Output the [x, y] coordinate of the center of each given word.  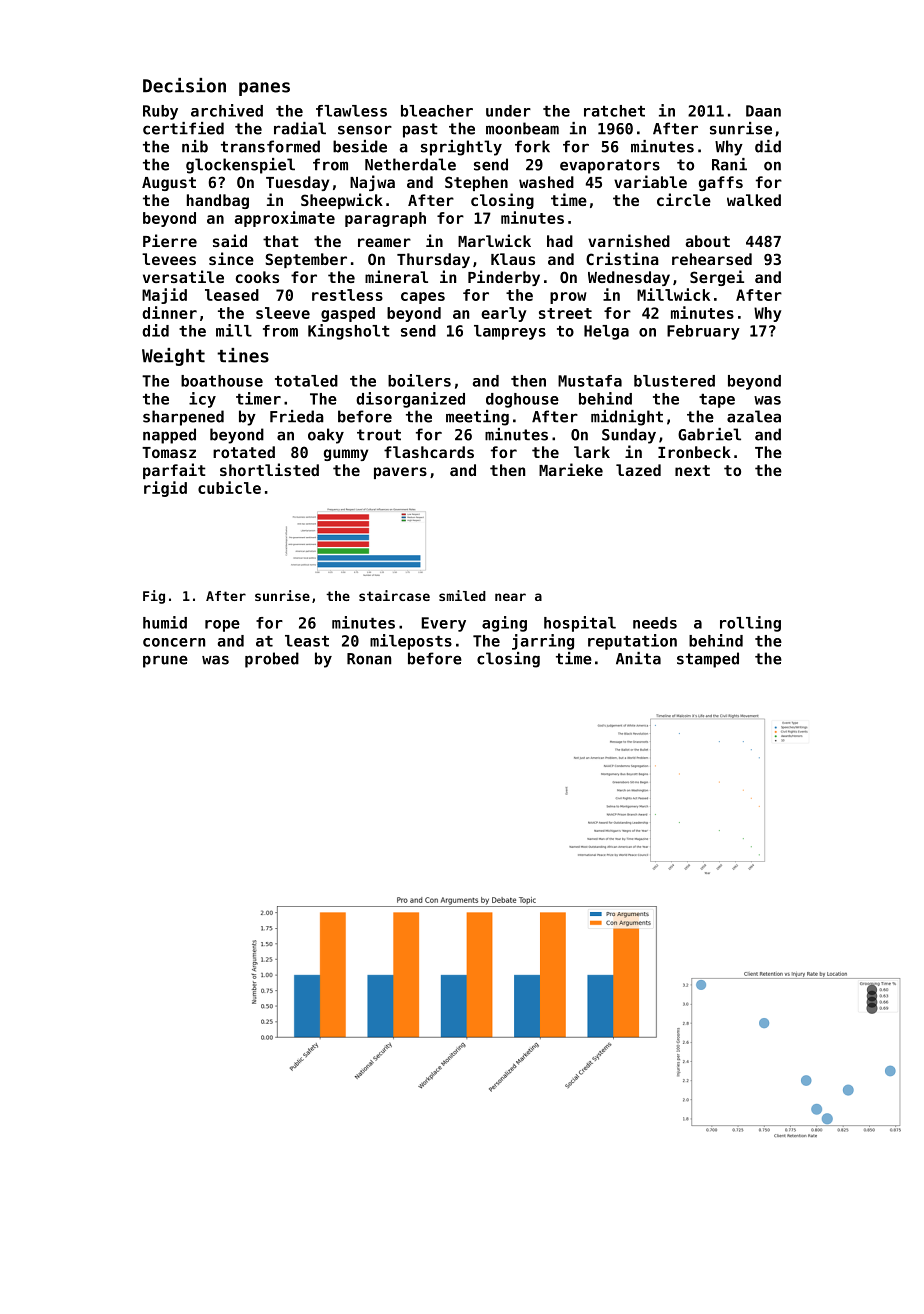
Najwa [372, 183]
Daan [763, 111]
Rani [729, 164]
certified [183, 128]
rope [222, 626]
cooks [257, 277]
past [420, 130]
